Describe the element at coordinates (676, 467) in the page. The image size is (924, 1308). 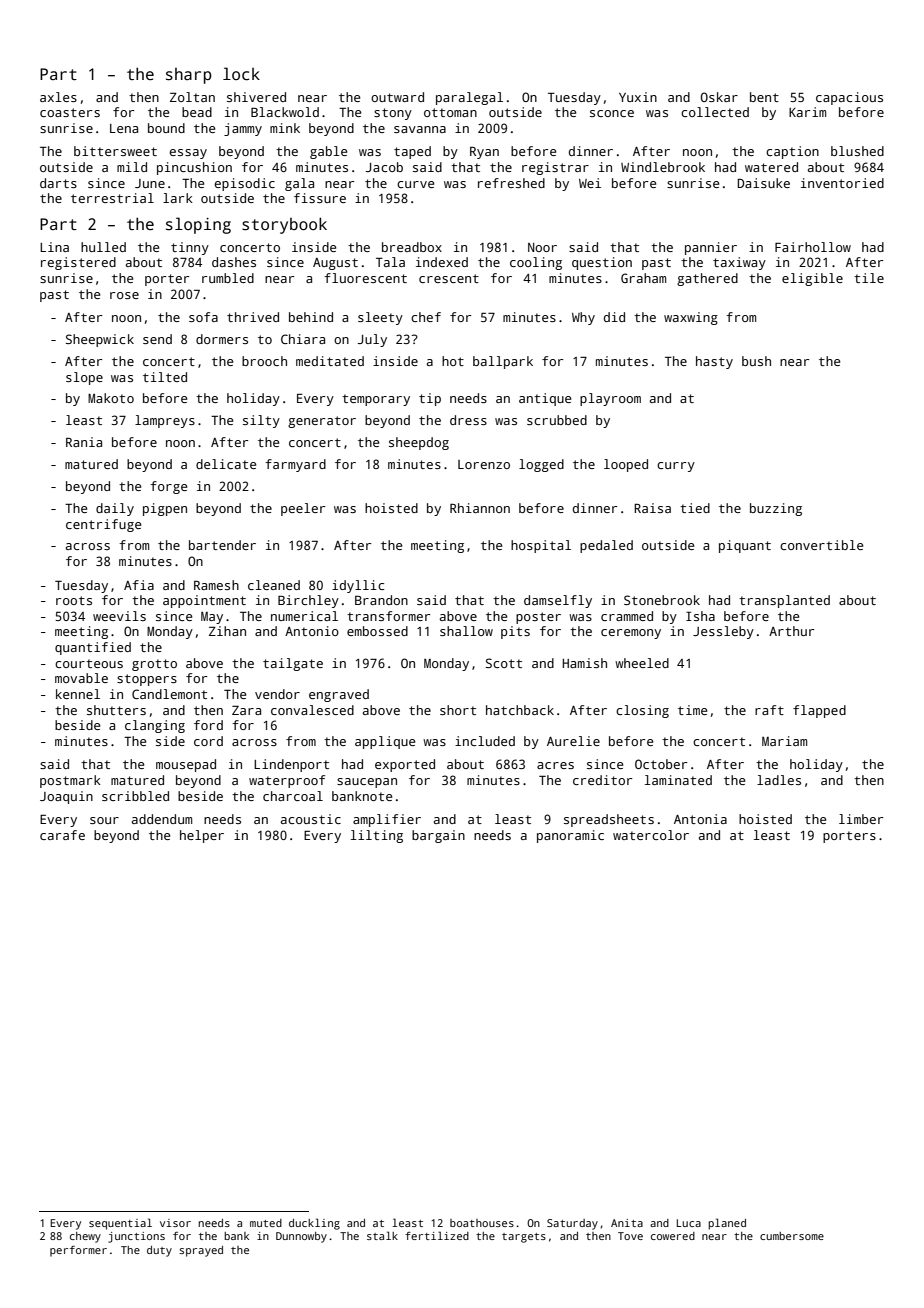
I see `curry` at that location.
